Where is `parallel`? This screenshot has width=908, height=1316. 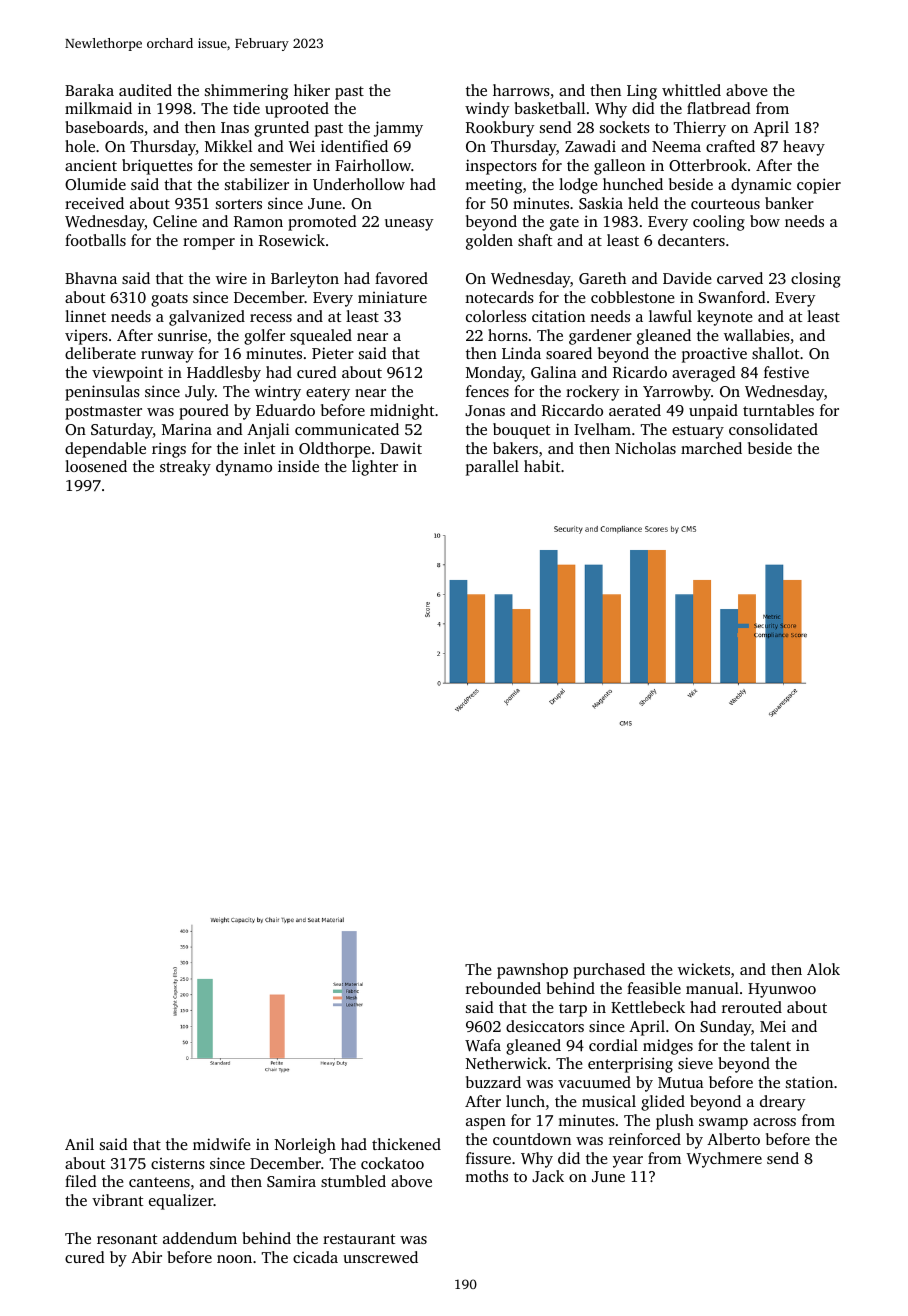 parallel is located at coordinates (492, 468).
